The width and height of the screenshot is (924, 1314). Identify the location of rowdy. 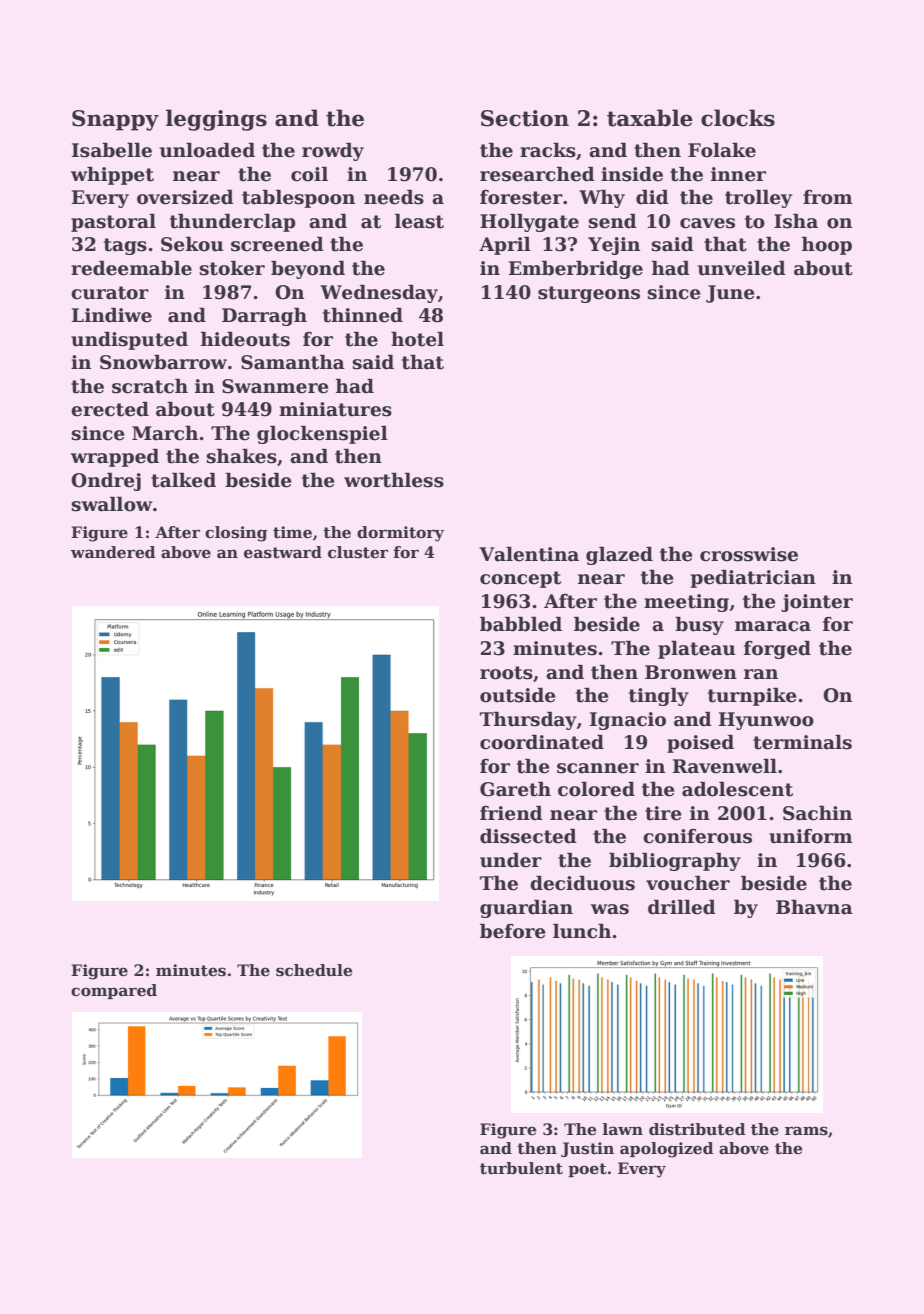
(333, 152).
